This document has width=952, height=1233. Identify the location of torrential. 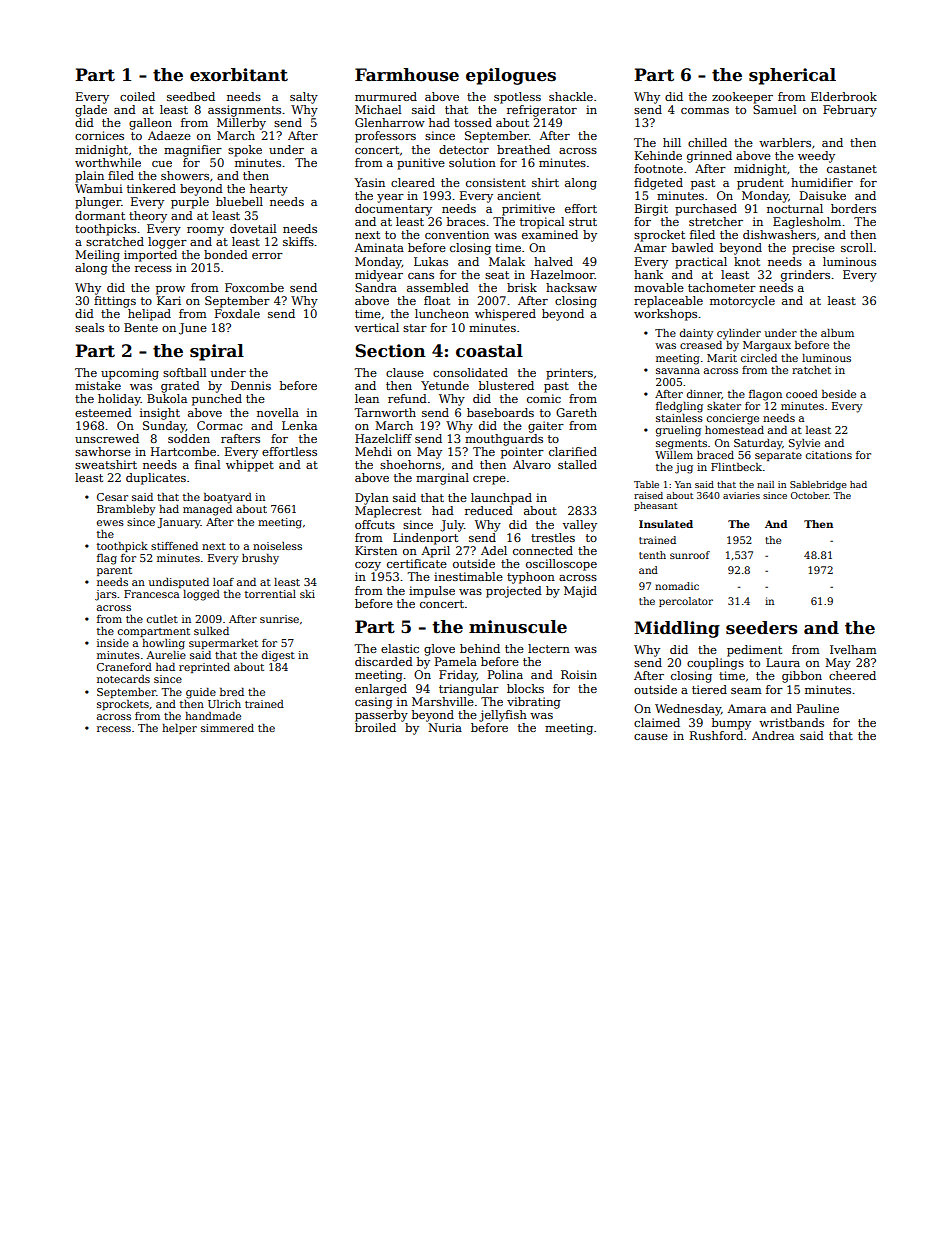
(270, 594).
